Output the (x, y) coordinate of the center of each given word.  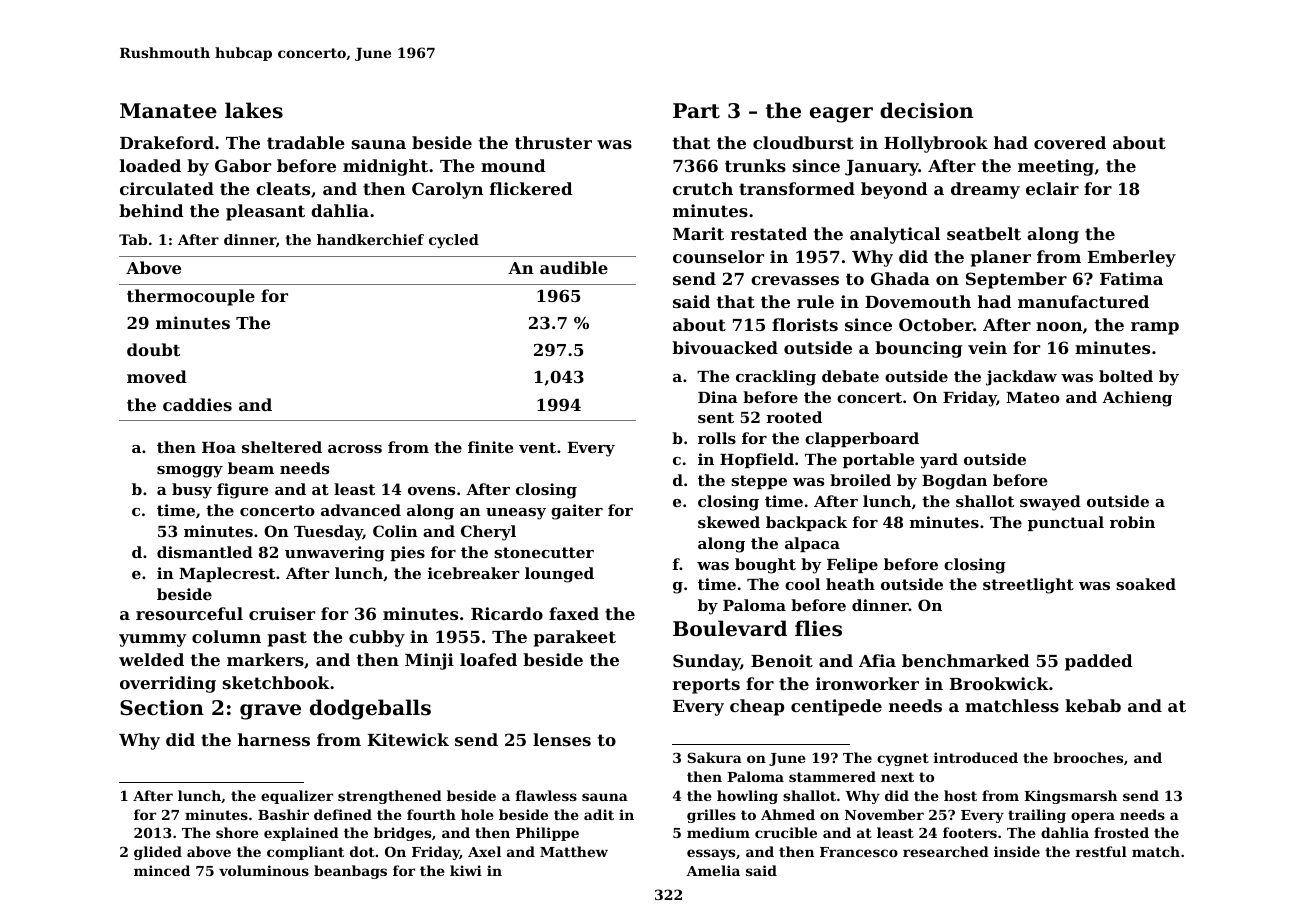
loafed (488, 659)
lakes (254, 110)
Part (696, 111)
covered (1070, 142)
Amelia (713, 870)
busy (192, 491)
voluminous (264, 870)
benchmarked (966, 660)
